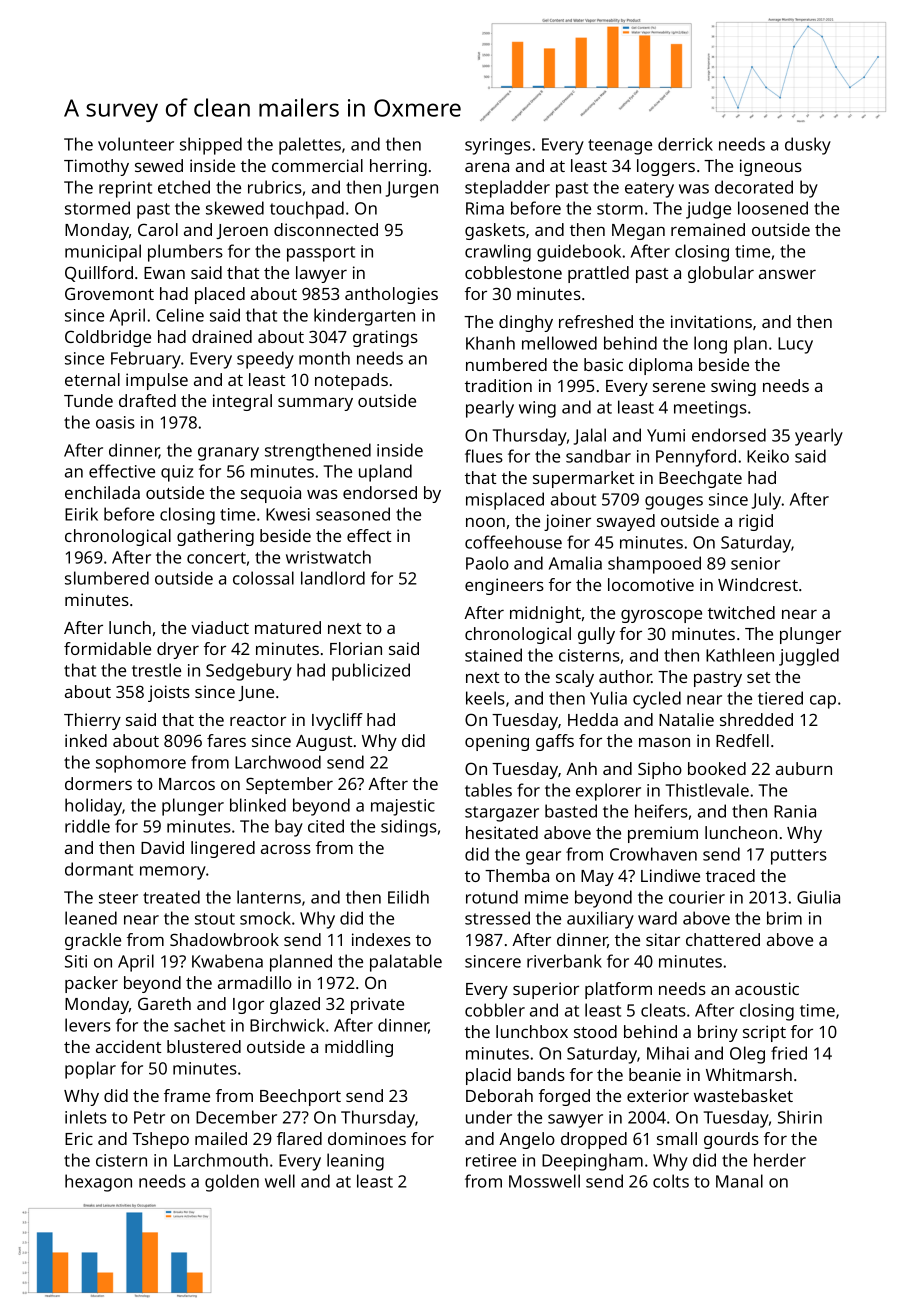 This screenshot has width=908, height=1316. Describe the element at coordinates (171, 897) in the screenshot. I see `treated` at that location.
